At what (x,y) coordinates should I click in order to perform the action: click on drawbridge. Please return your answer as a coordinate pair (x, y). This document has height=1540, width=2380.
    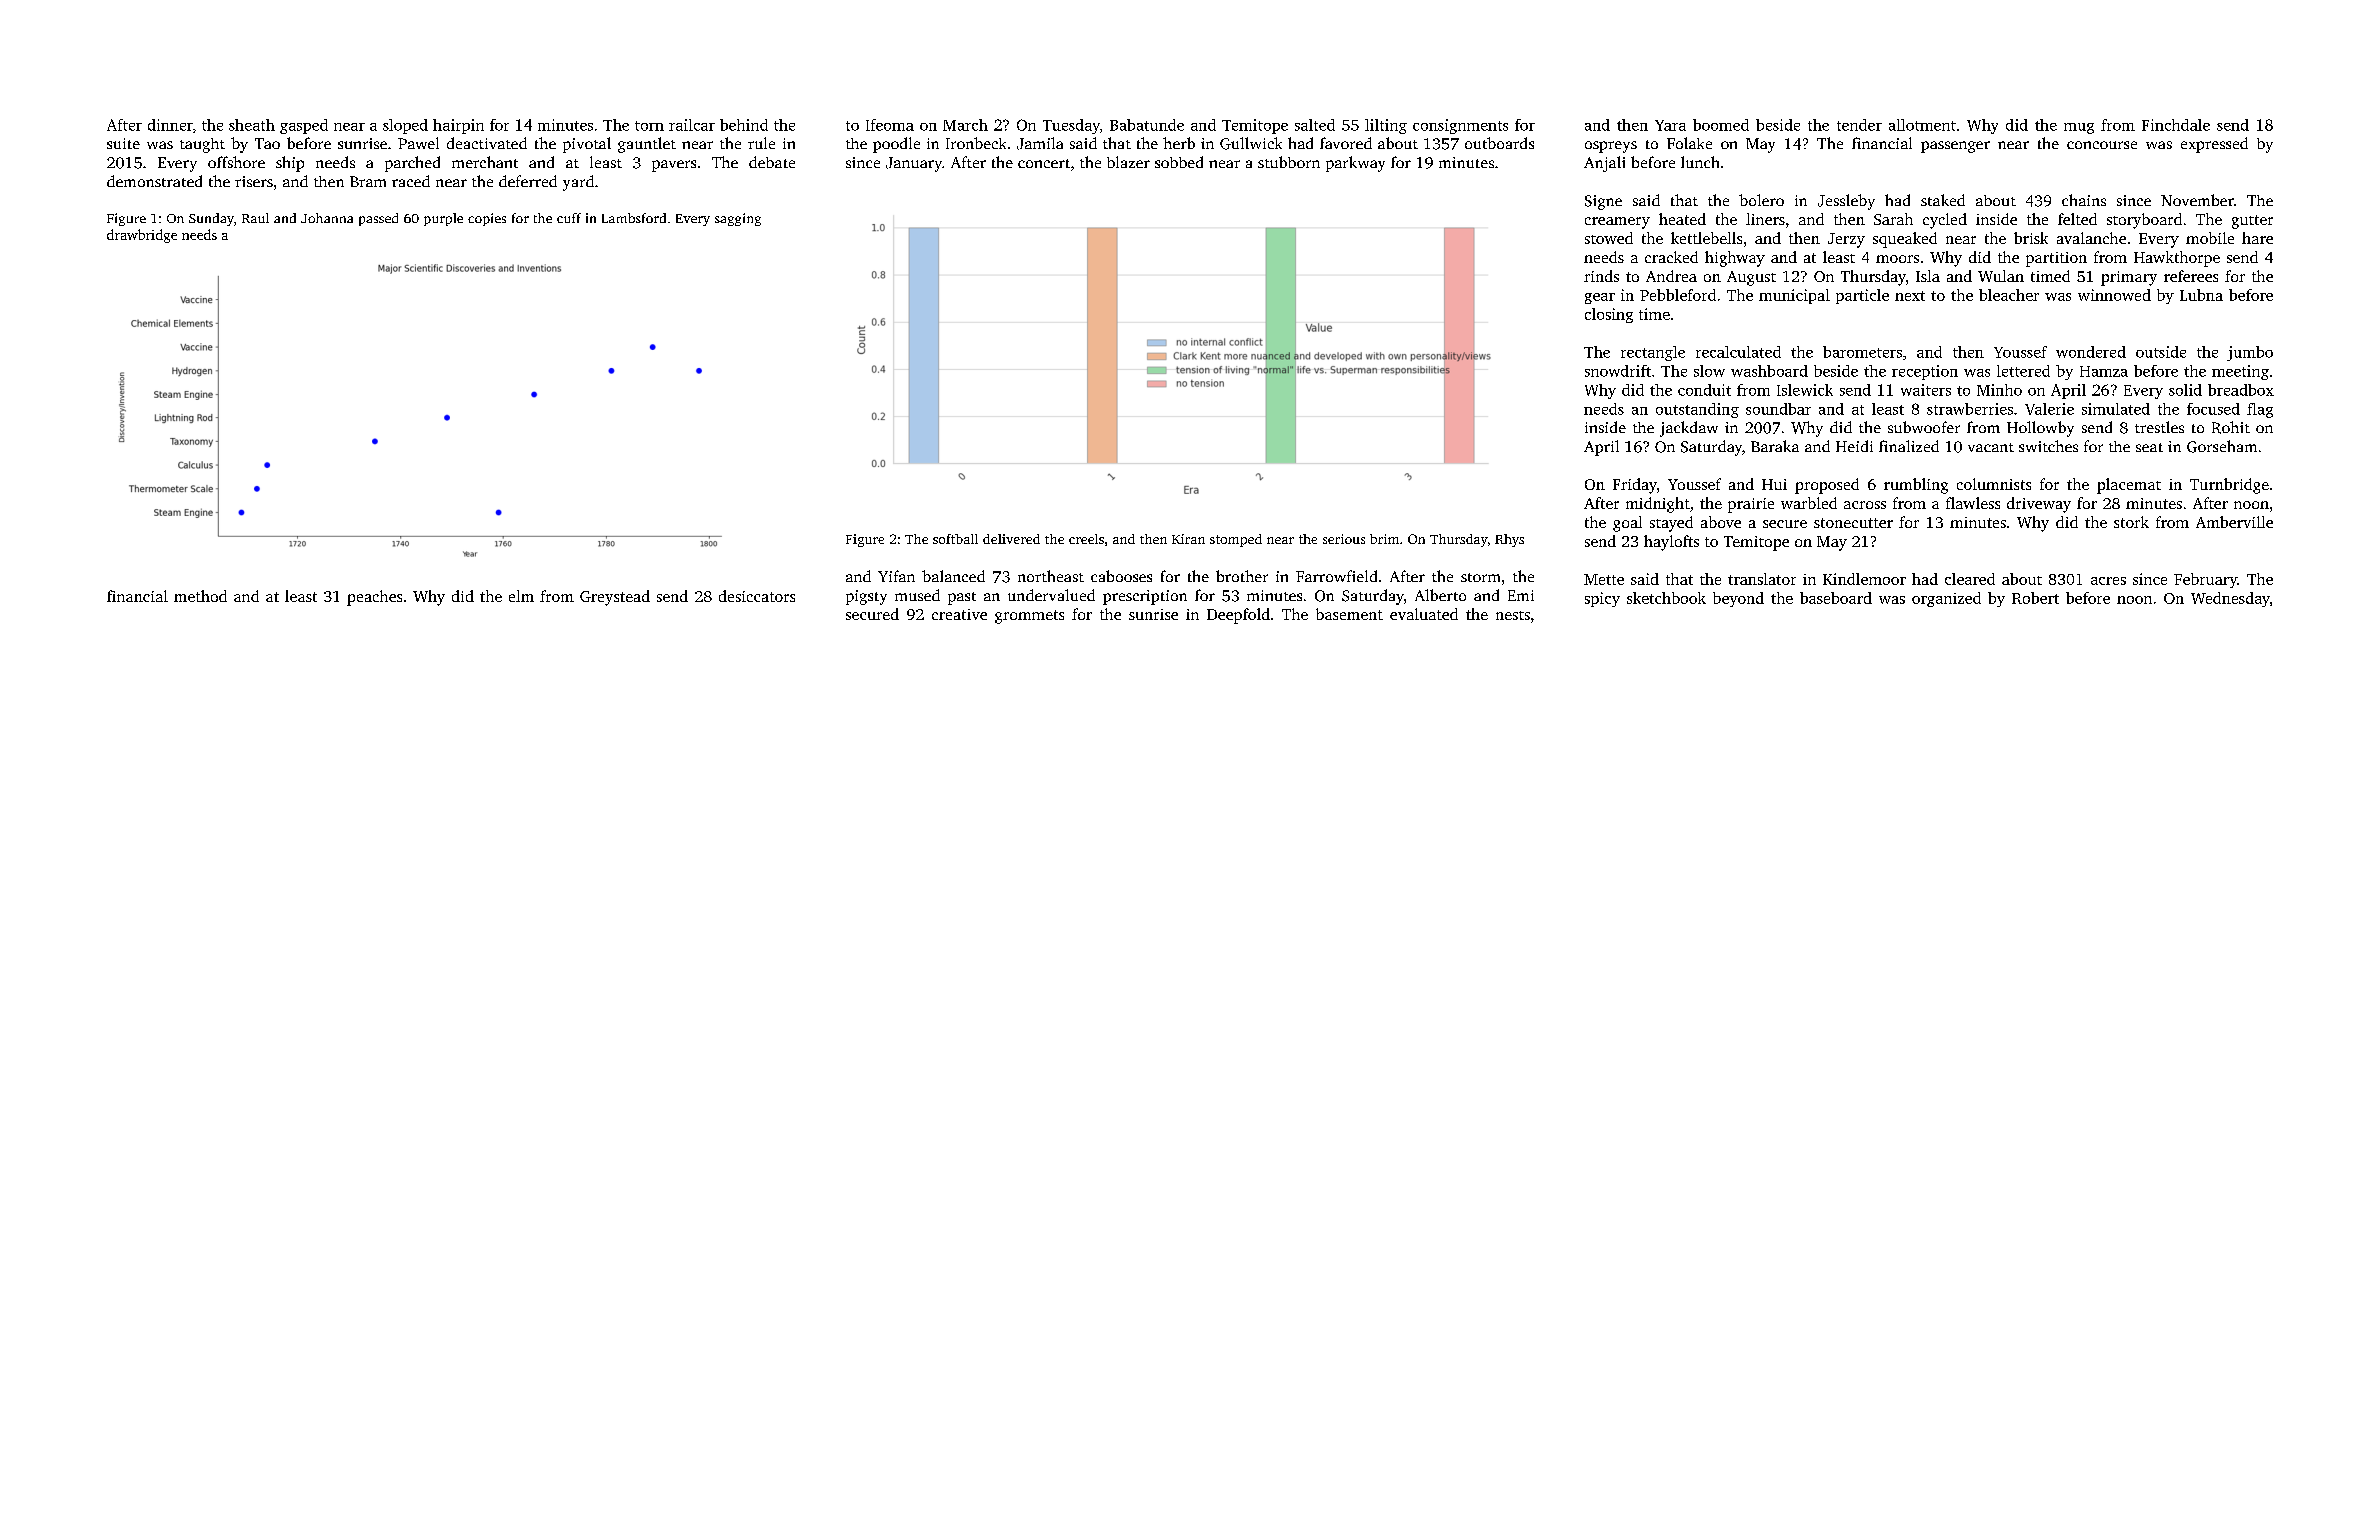
    Looking at the image, I should click on (142, 236).
